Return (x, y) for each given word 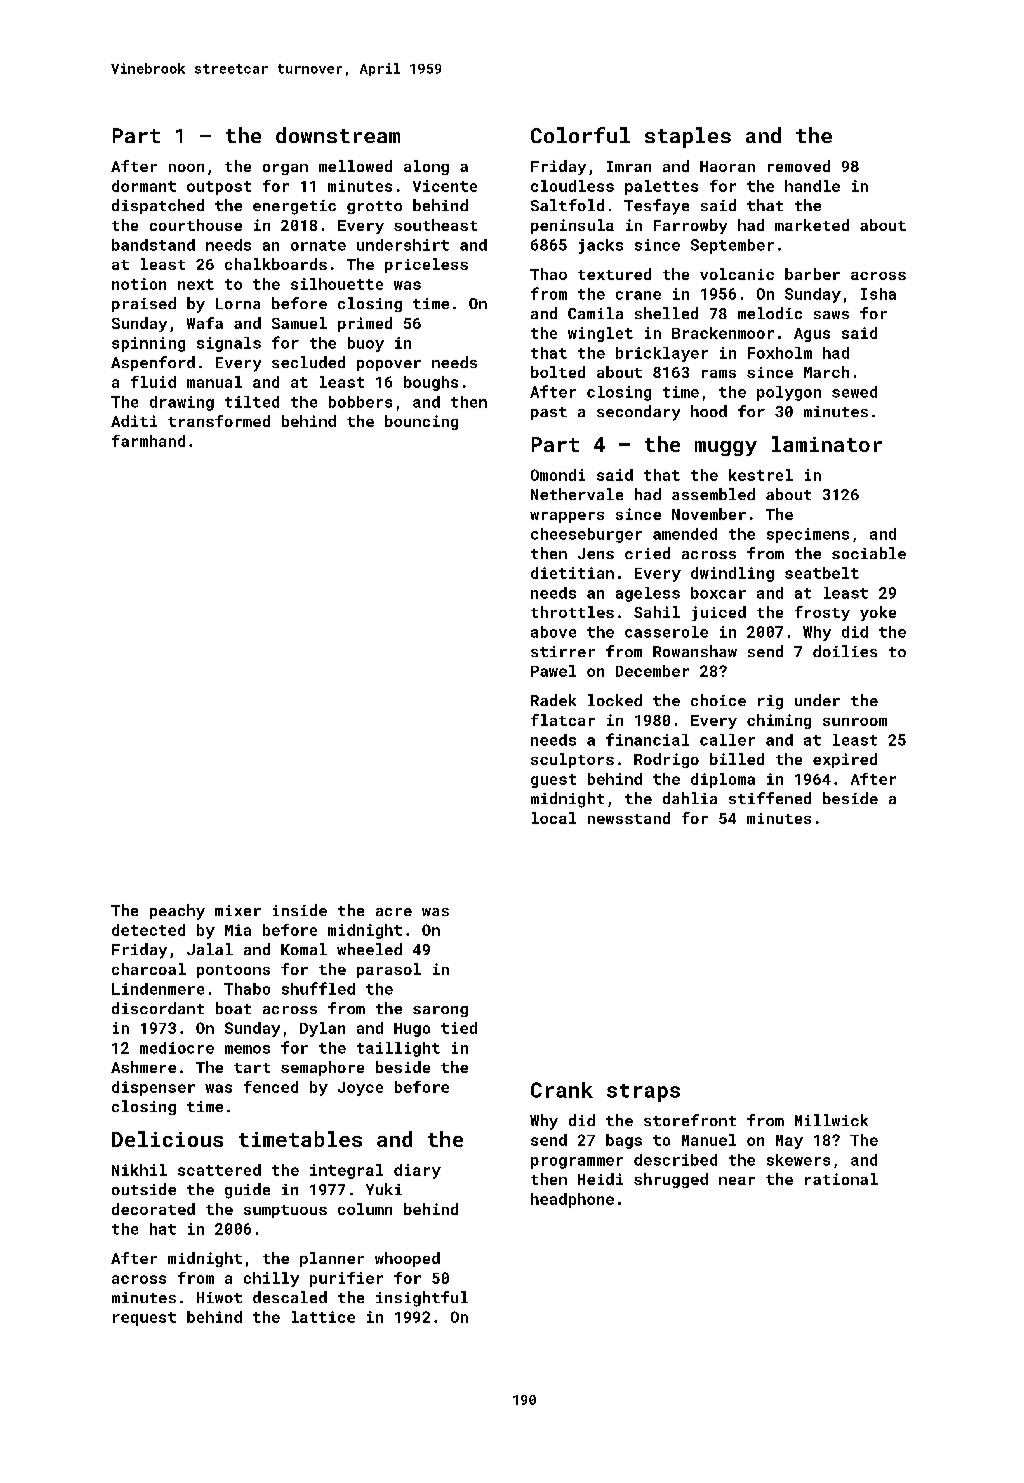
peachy (177, 912)
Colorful (580, 135)
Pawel (553, 671)
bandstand (153, 245)
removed (799, 166)
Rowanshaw (695, 651)
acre (394, 912)
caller (727, 740)
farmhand (148, 441)
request (144, 1319)
